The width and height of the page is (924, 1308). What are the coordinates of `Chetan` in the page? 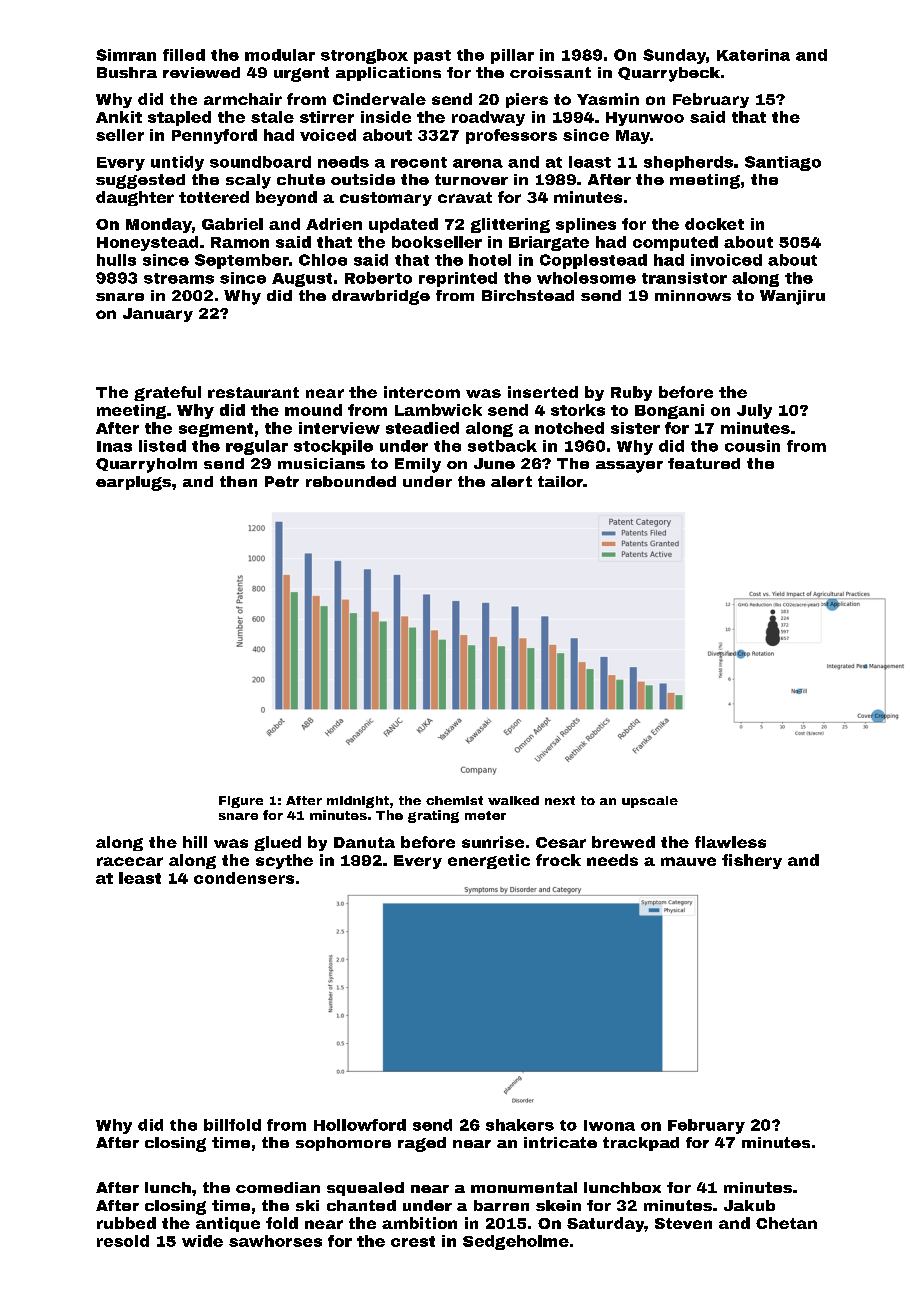 It's located at (786, 1223).
